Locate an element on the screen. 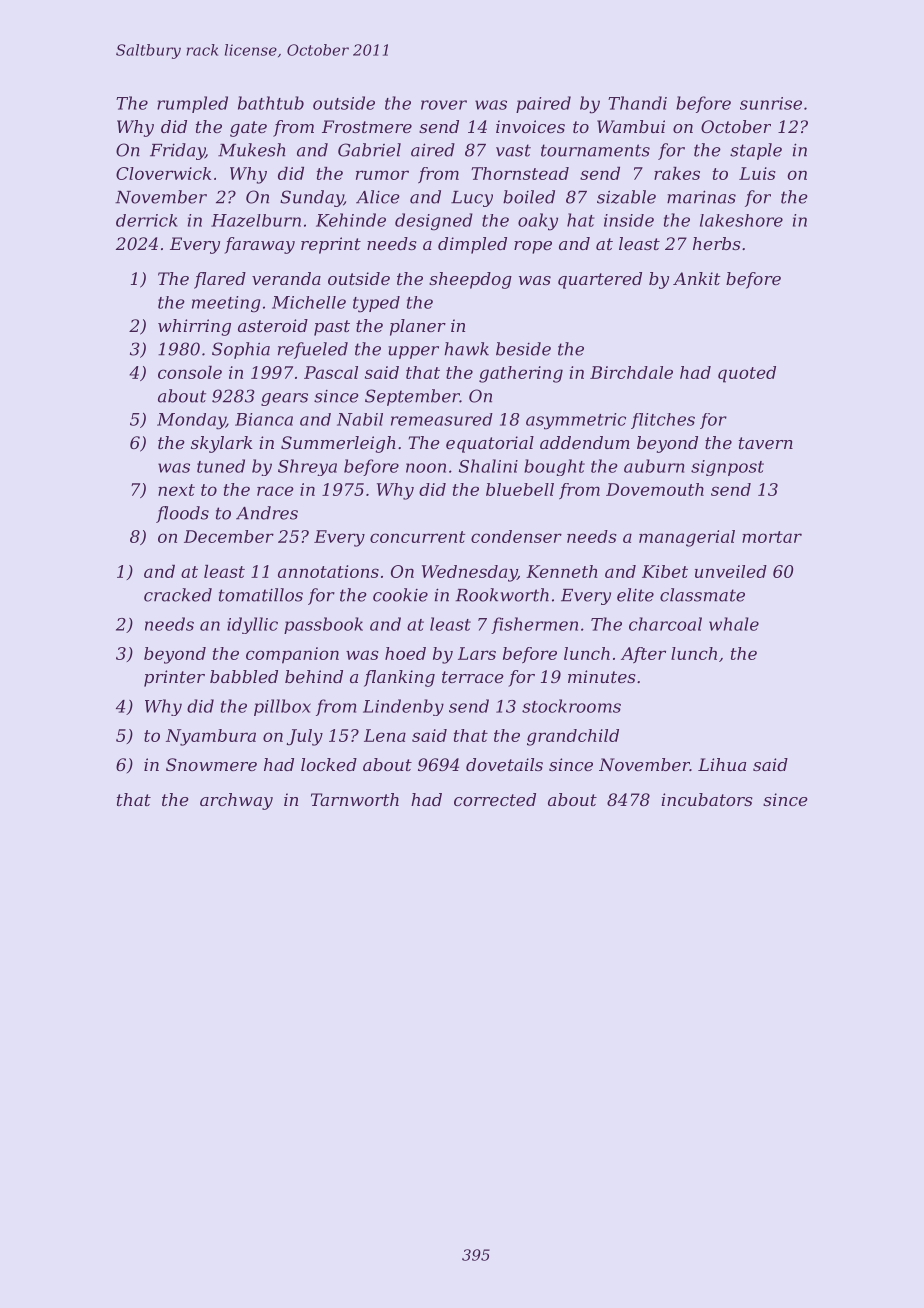 This screenshot has height=1308, width=924. quoted is located at coordinates (747, 374).
